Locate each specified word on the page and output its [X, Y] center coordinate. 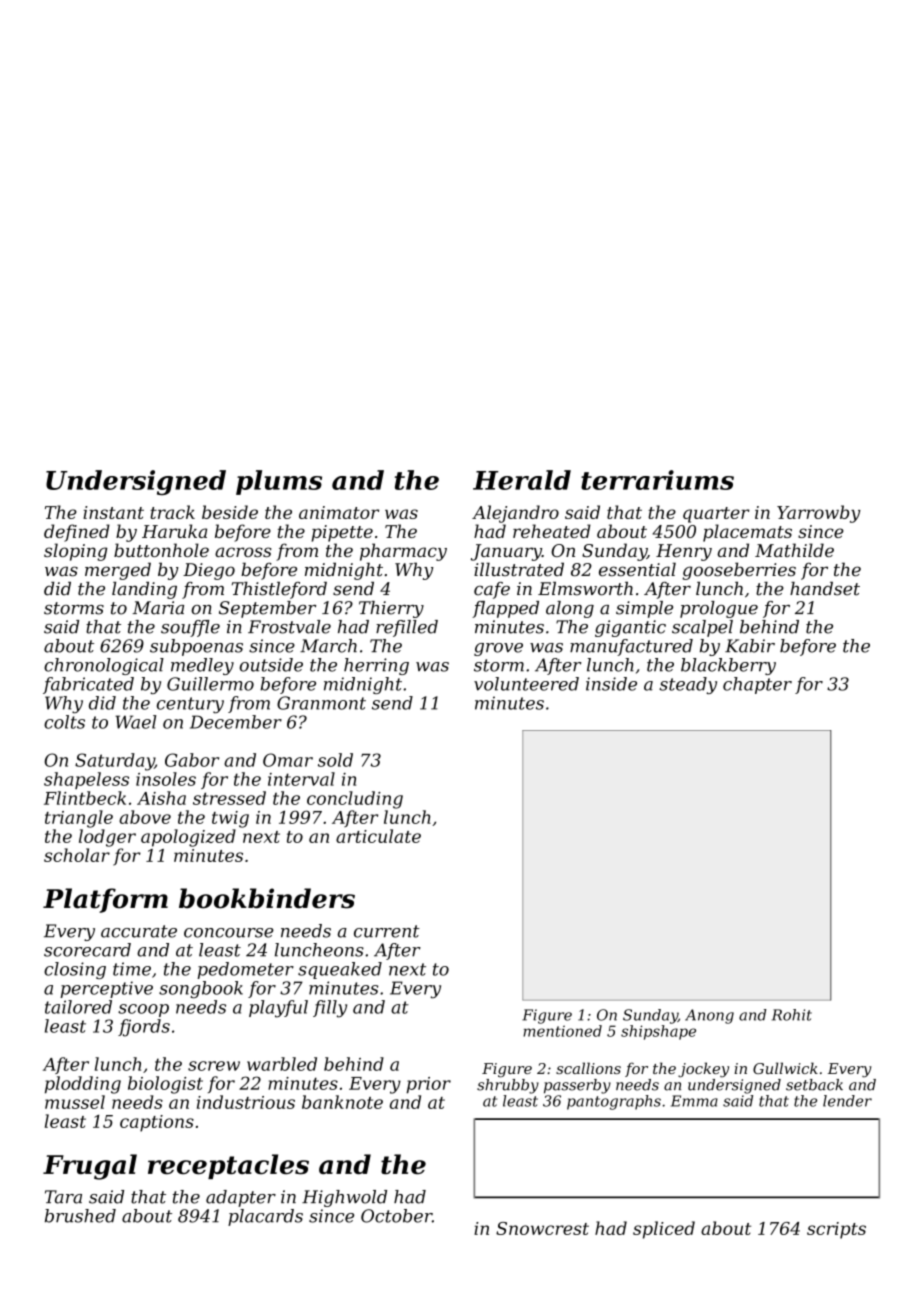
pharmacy [403, 552]
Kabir [750, 646]
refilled [407, 628]
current [387, 931]
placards [265, 1217]
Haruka [174, 531]
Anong [709, 1016]
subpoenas [196, 647]
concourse [229, 933]
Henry [684, 552]
